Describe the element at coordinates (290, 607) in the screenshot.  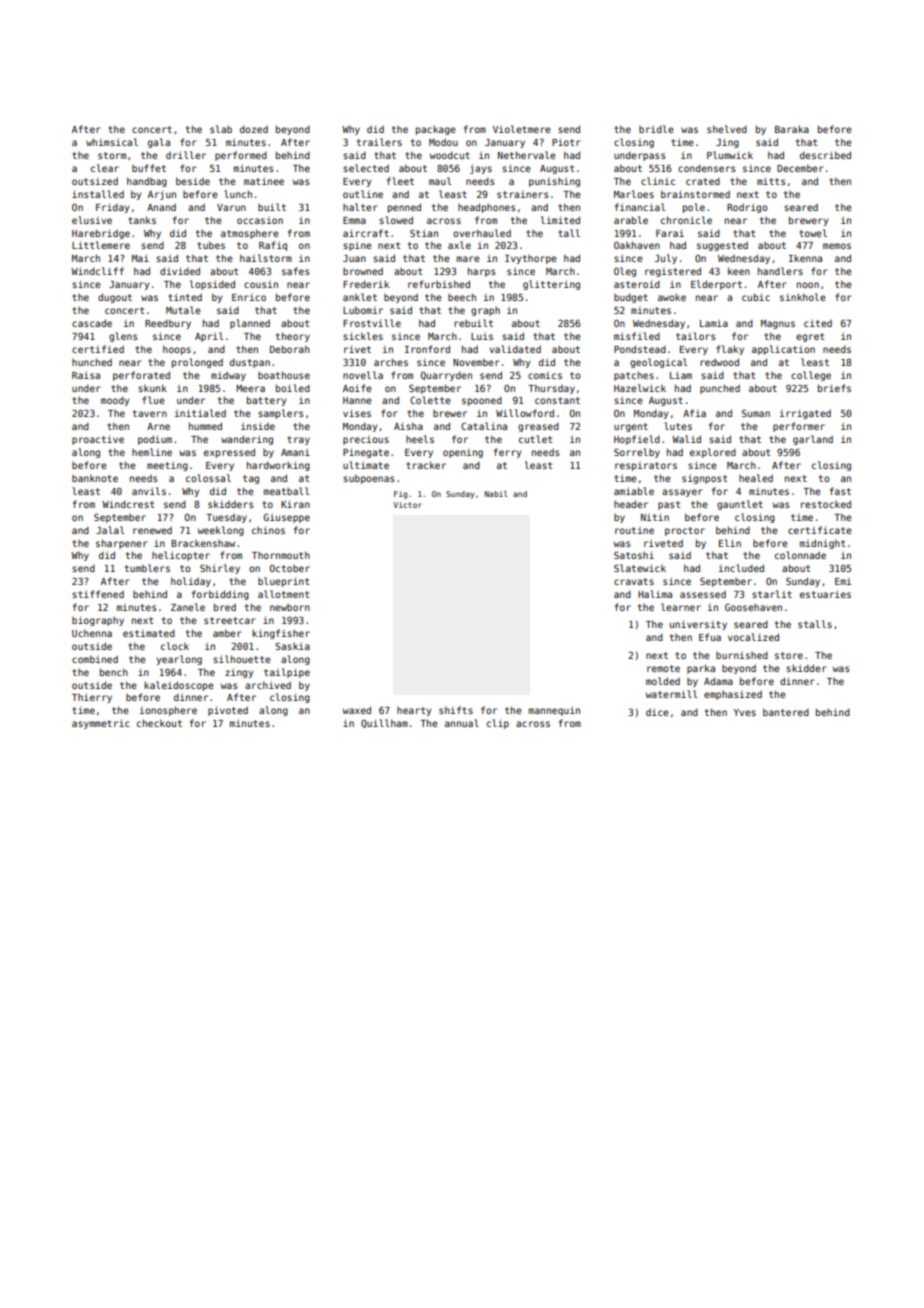
I see `newborn` at that location.
